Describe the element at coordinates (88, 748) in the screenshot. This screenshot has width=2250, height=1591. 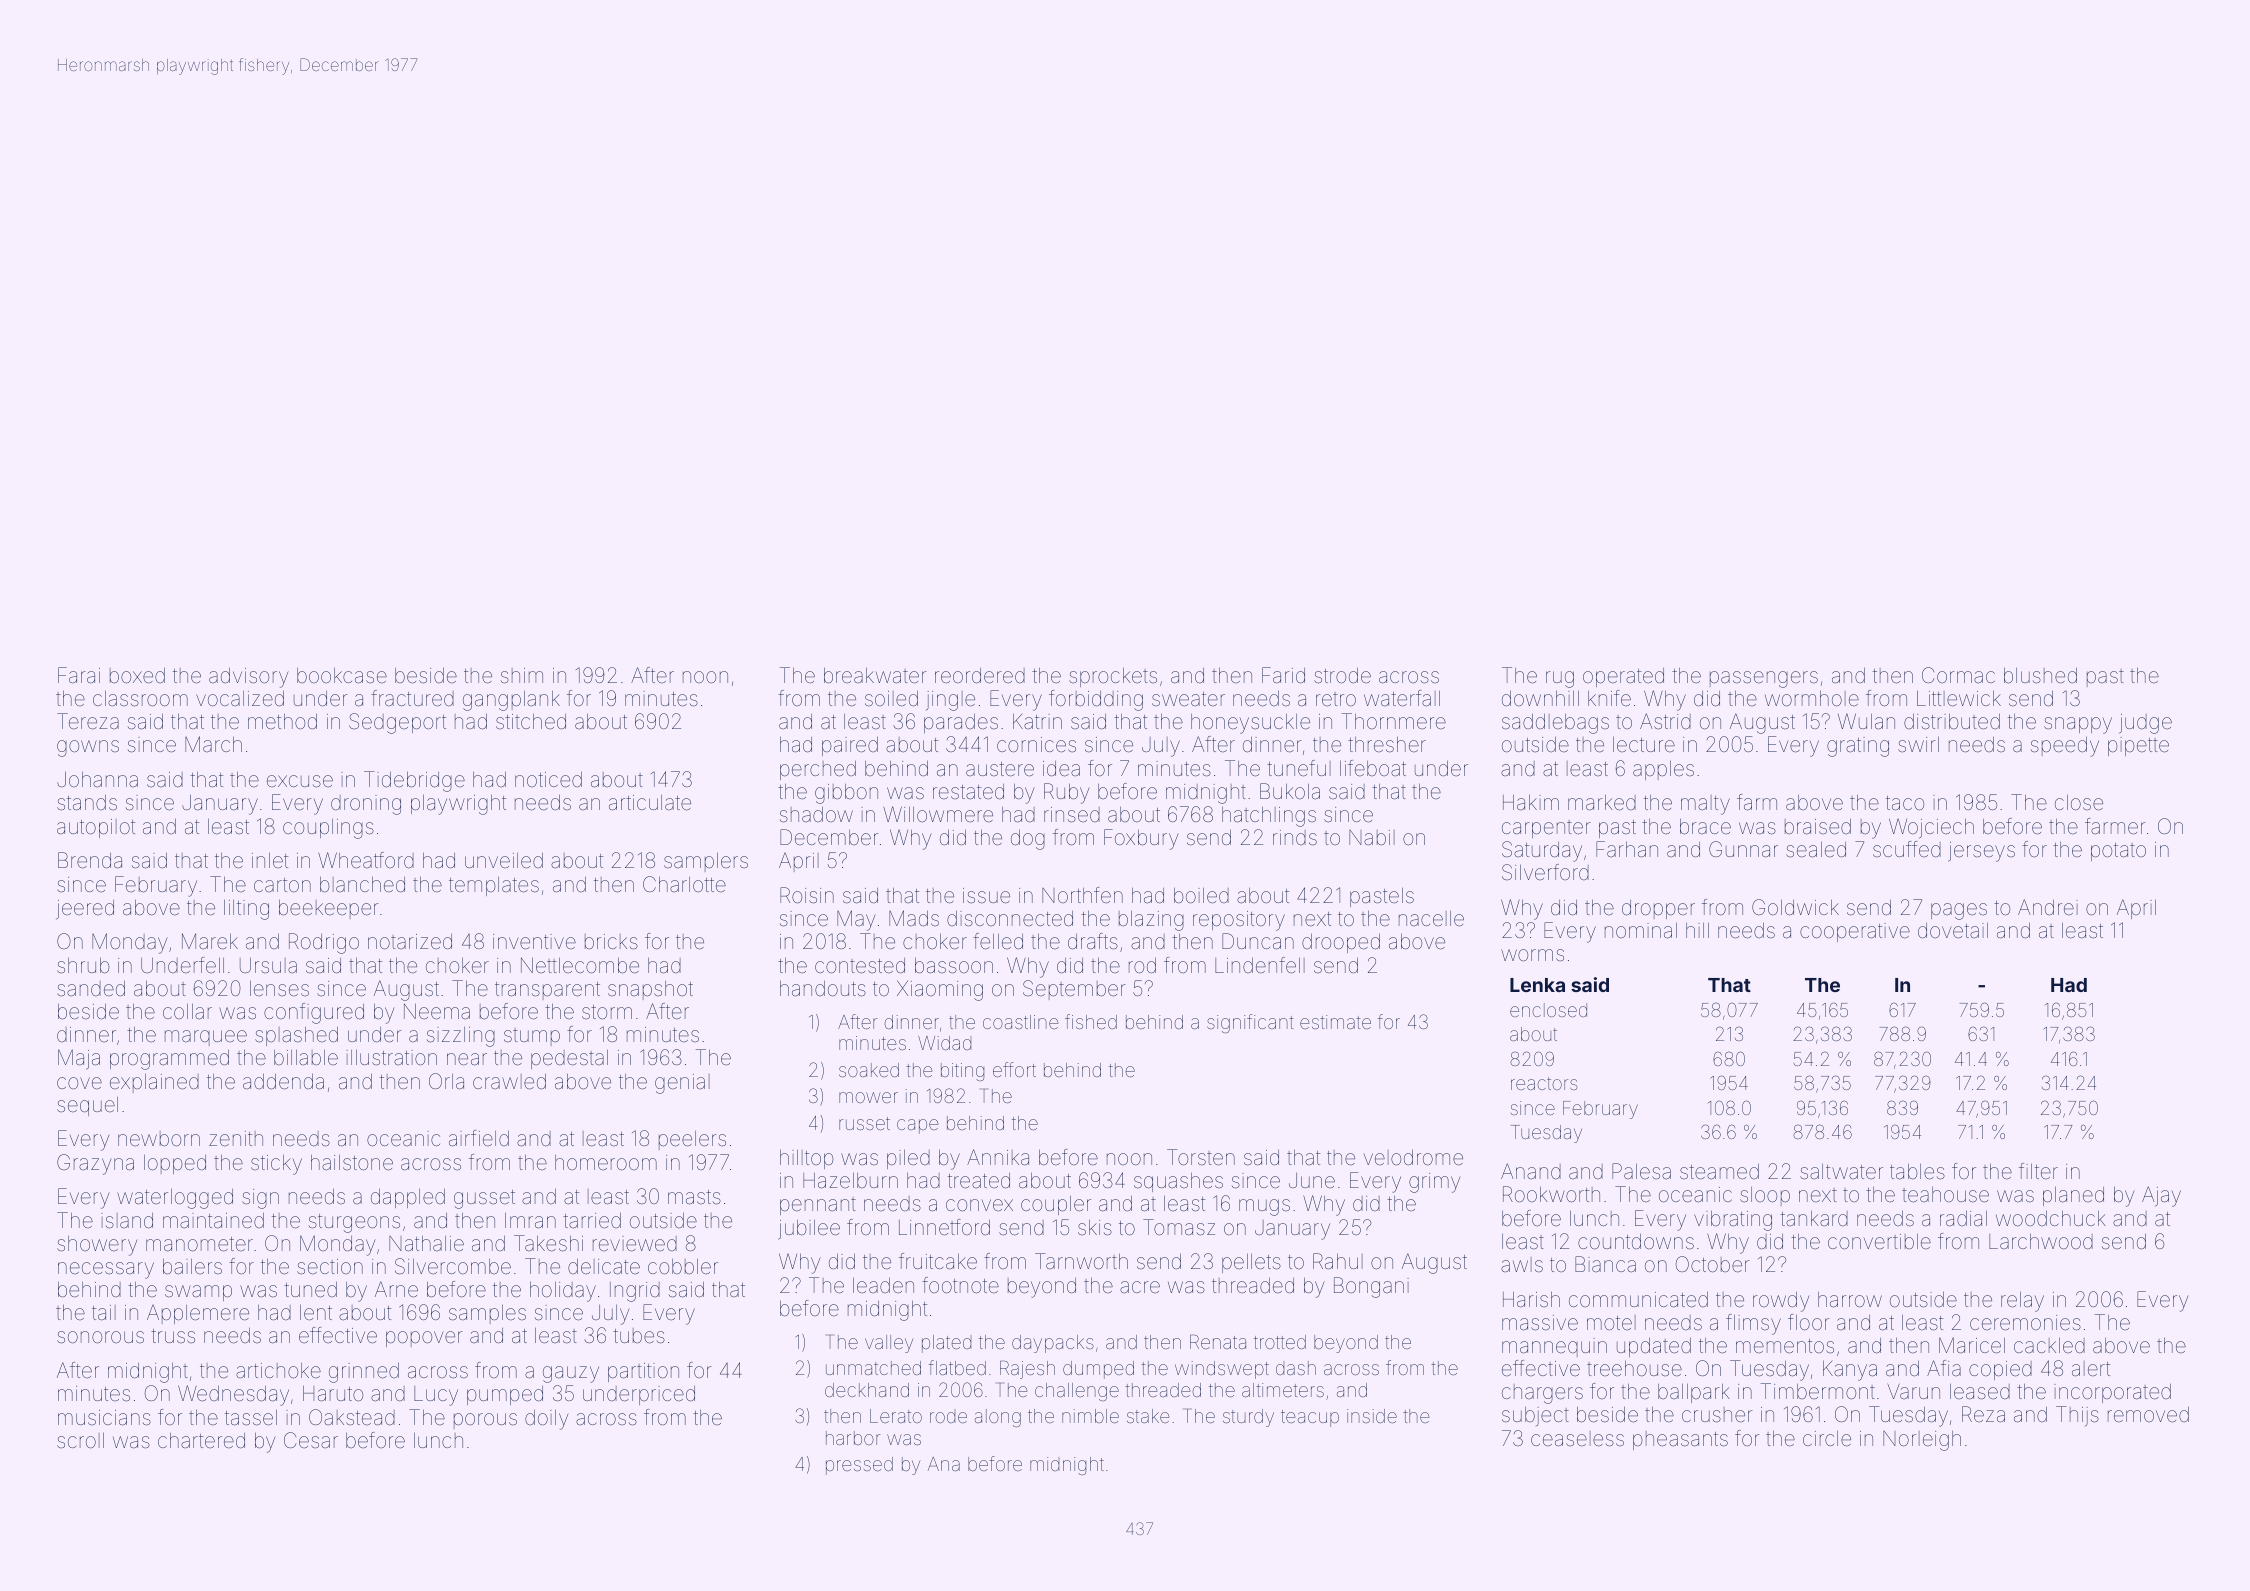
I see `gowns` at that location.
